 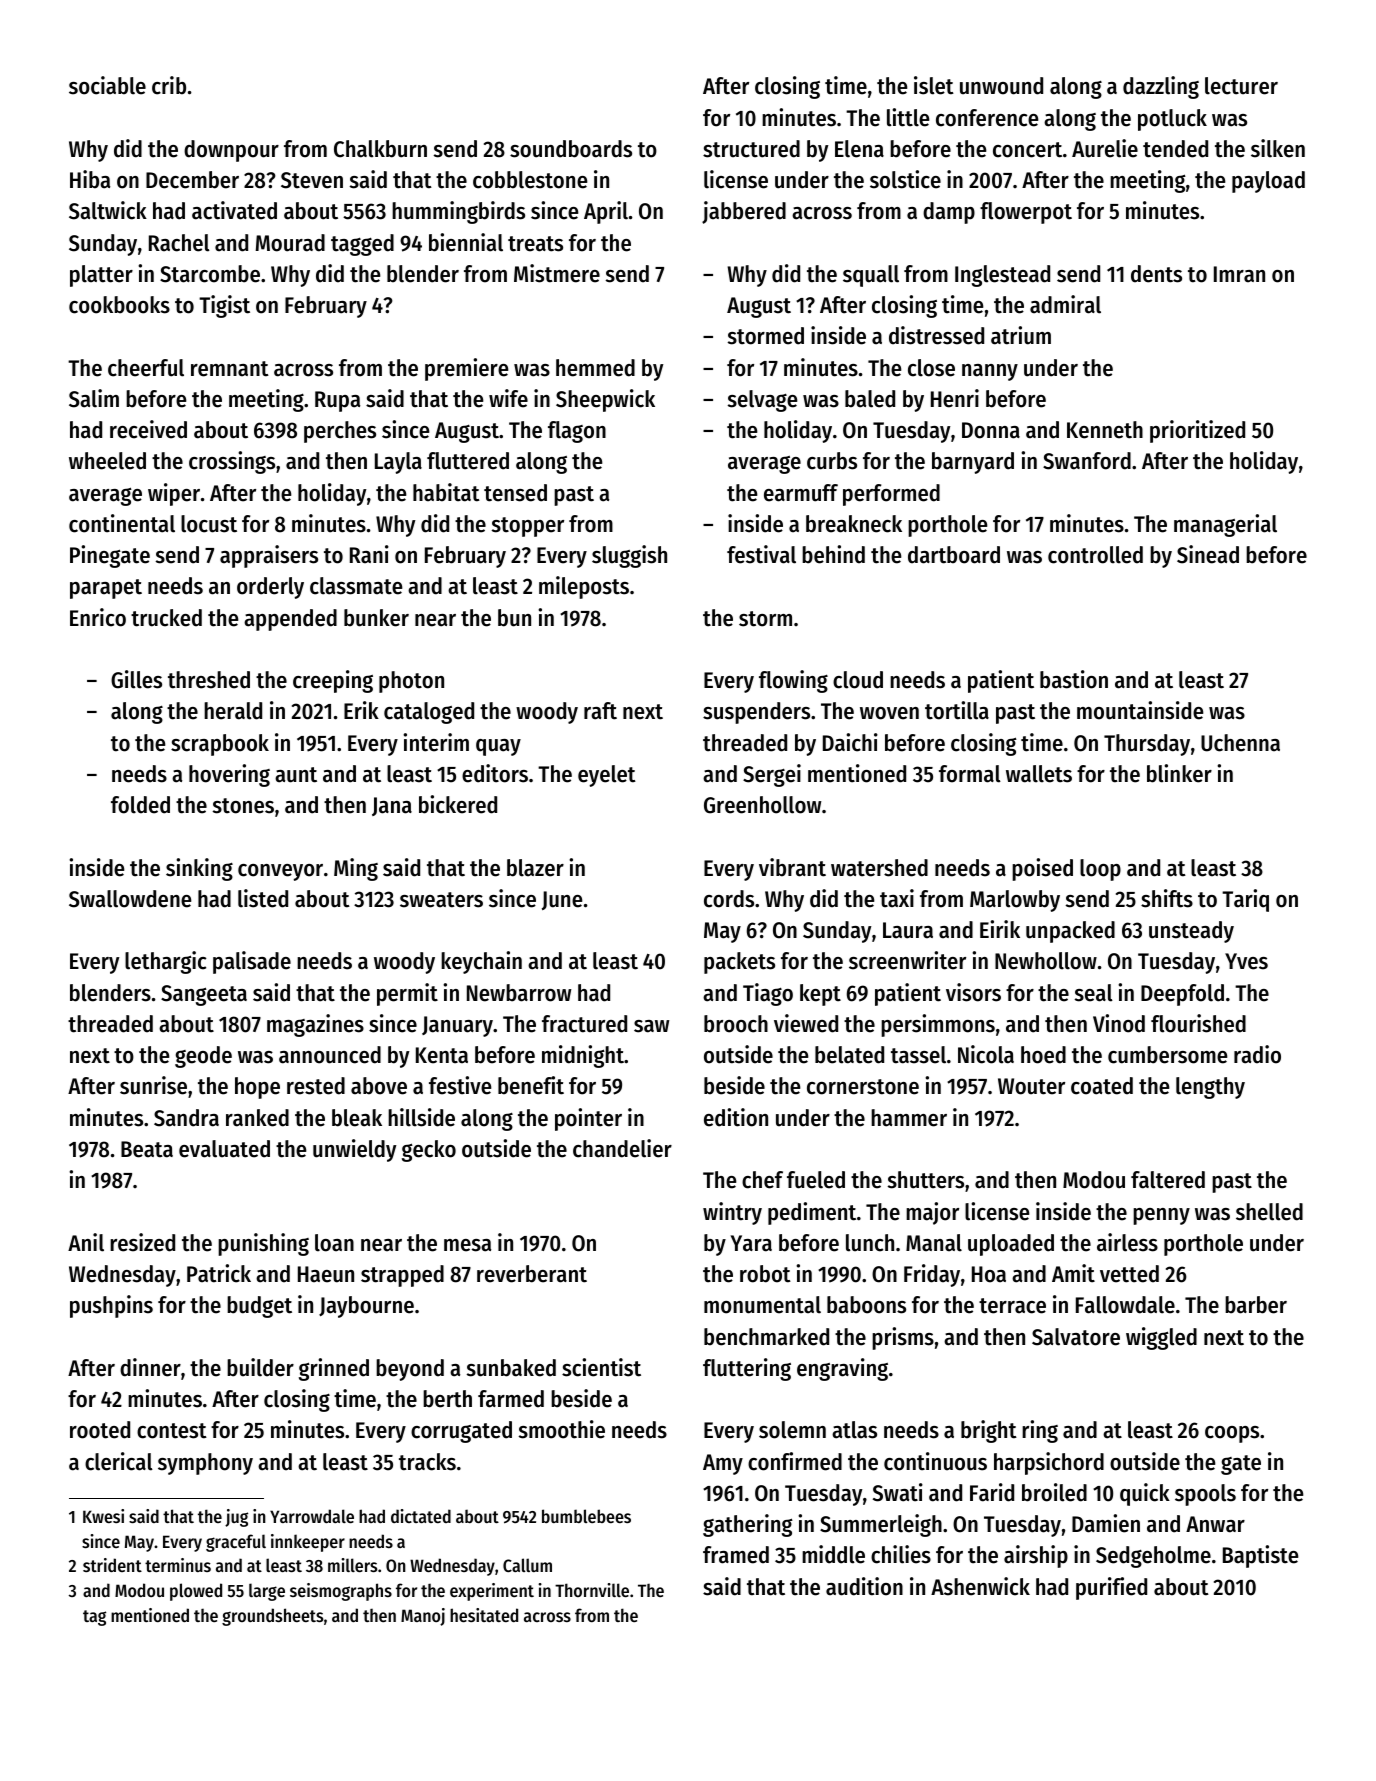 I want to click on Kwesi, so click(x=103, y=1516).
